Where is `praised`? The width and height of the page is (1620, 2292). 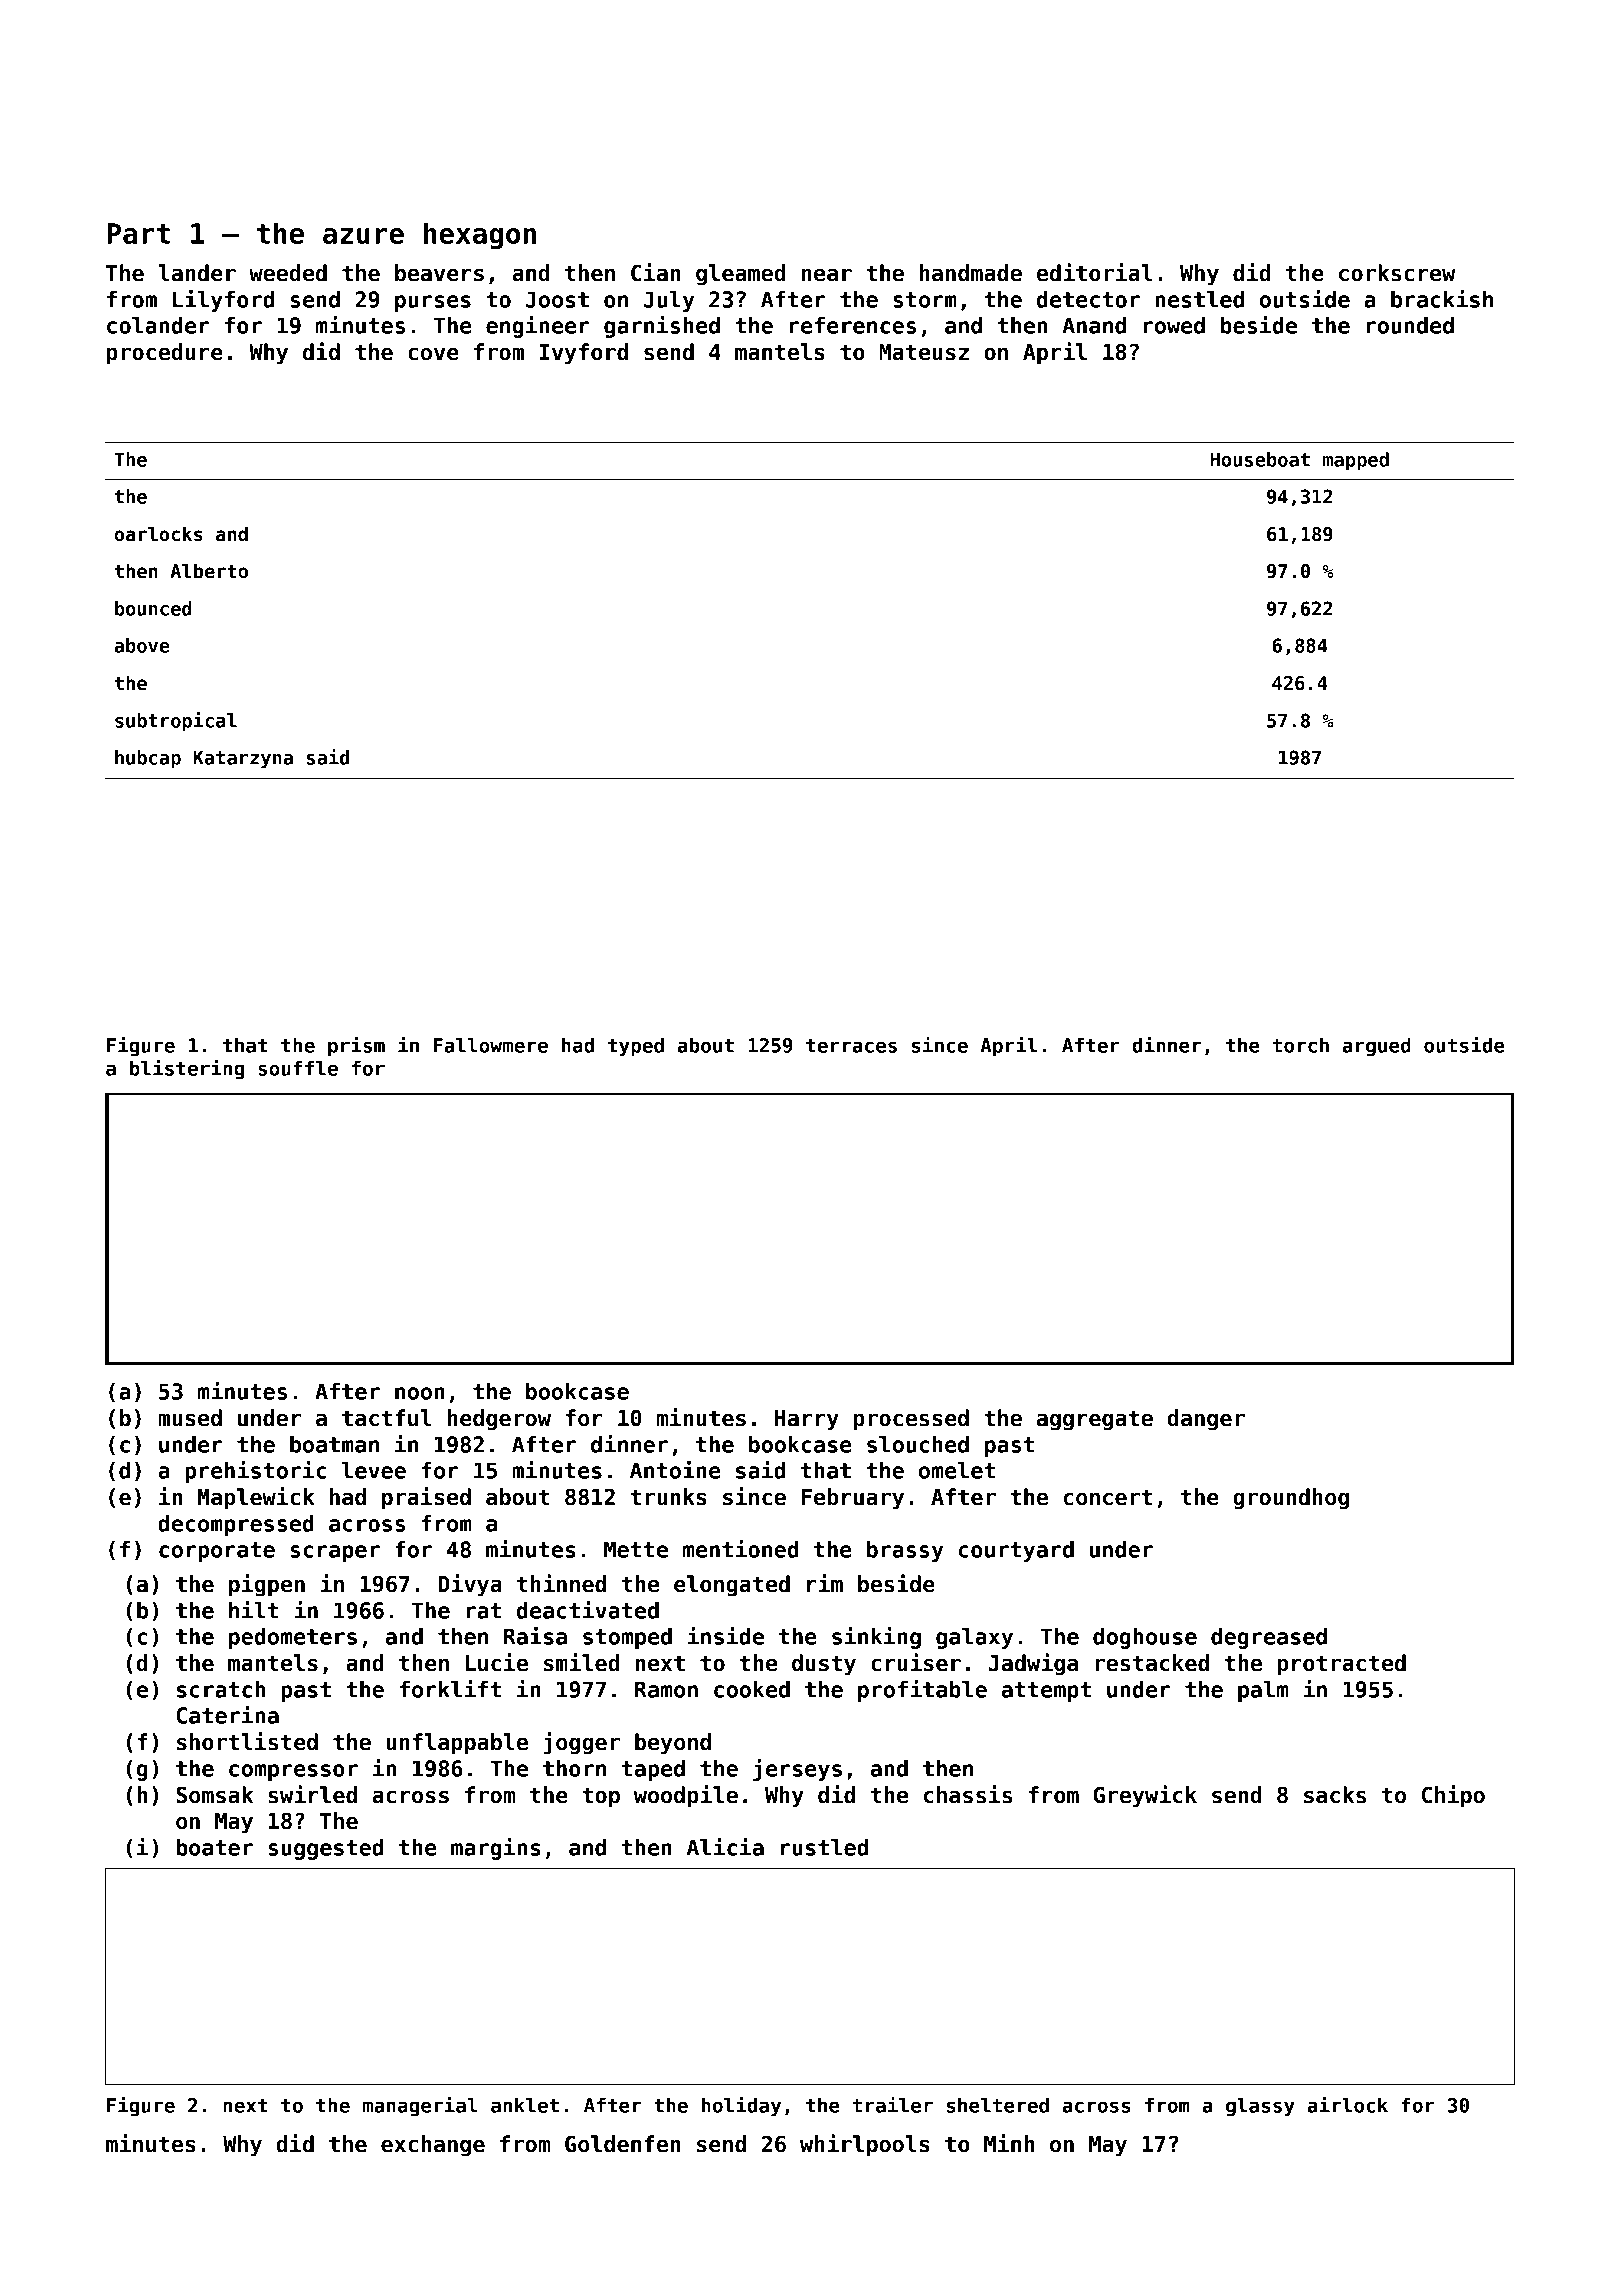
praised is located at coordinates (426, 1498).
